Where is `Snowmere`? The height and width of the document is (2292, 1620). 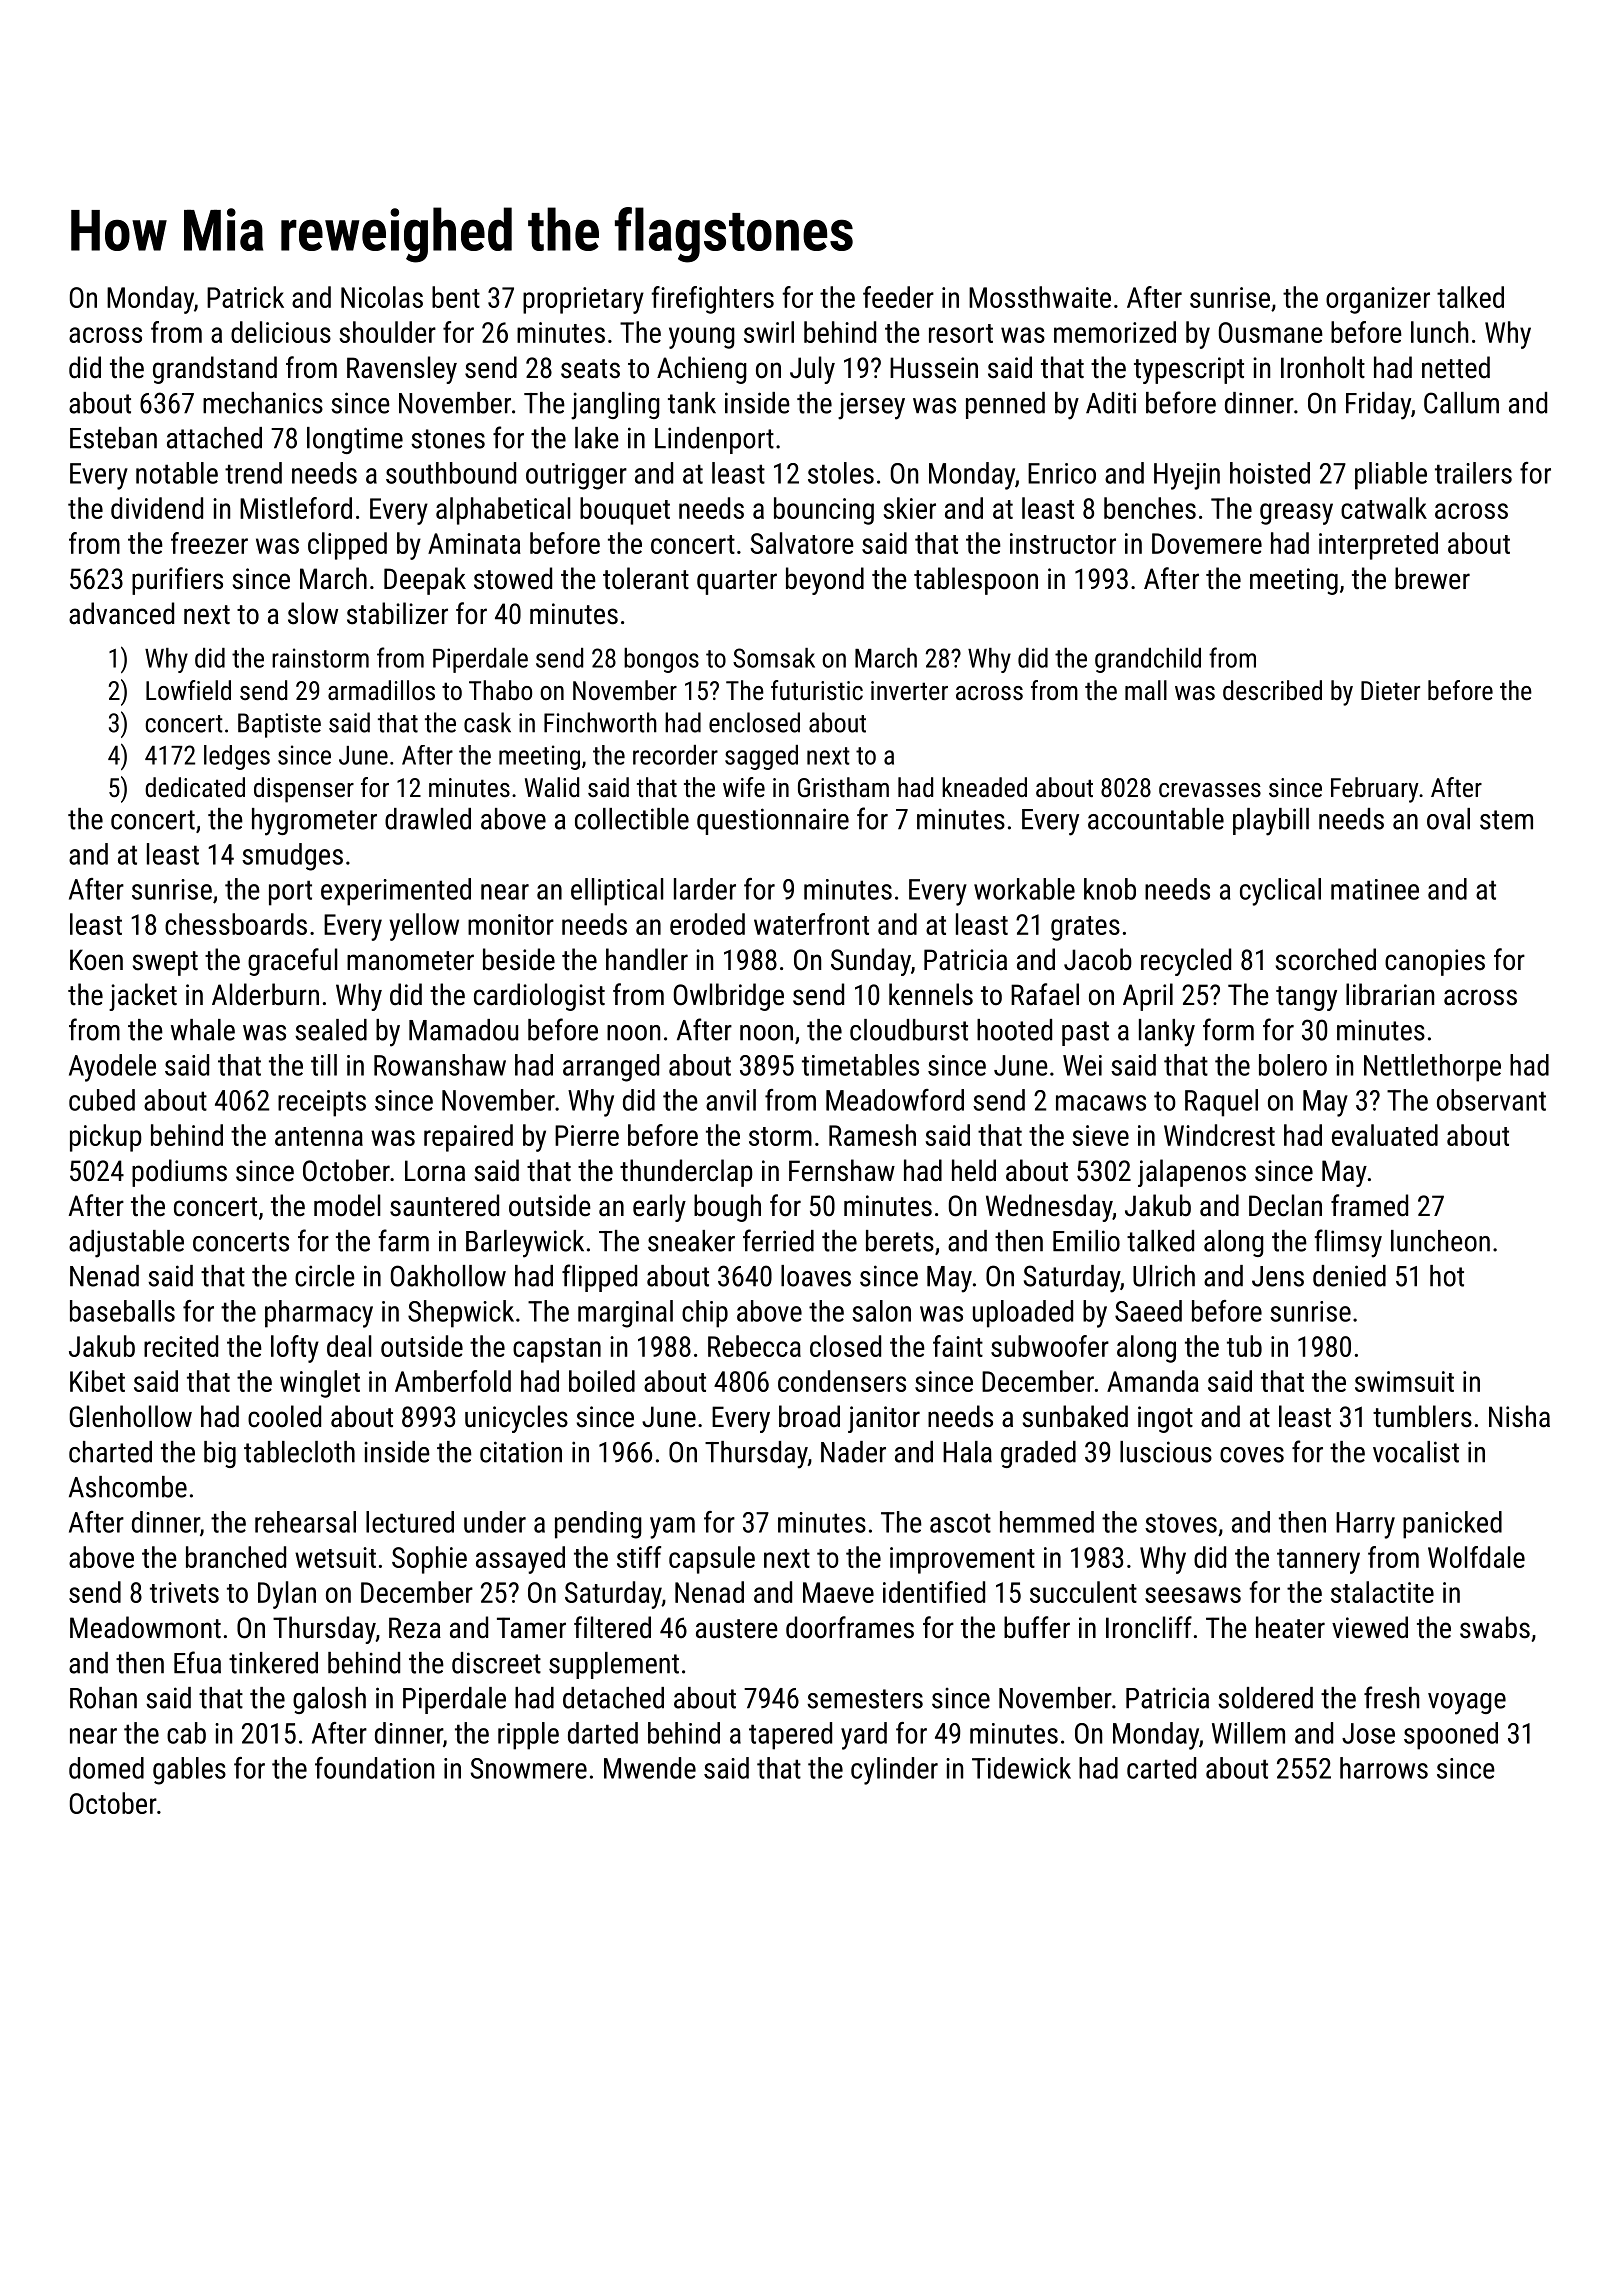 Snowmere is located at coordinates (528, 1768).
